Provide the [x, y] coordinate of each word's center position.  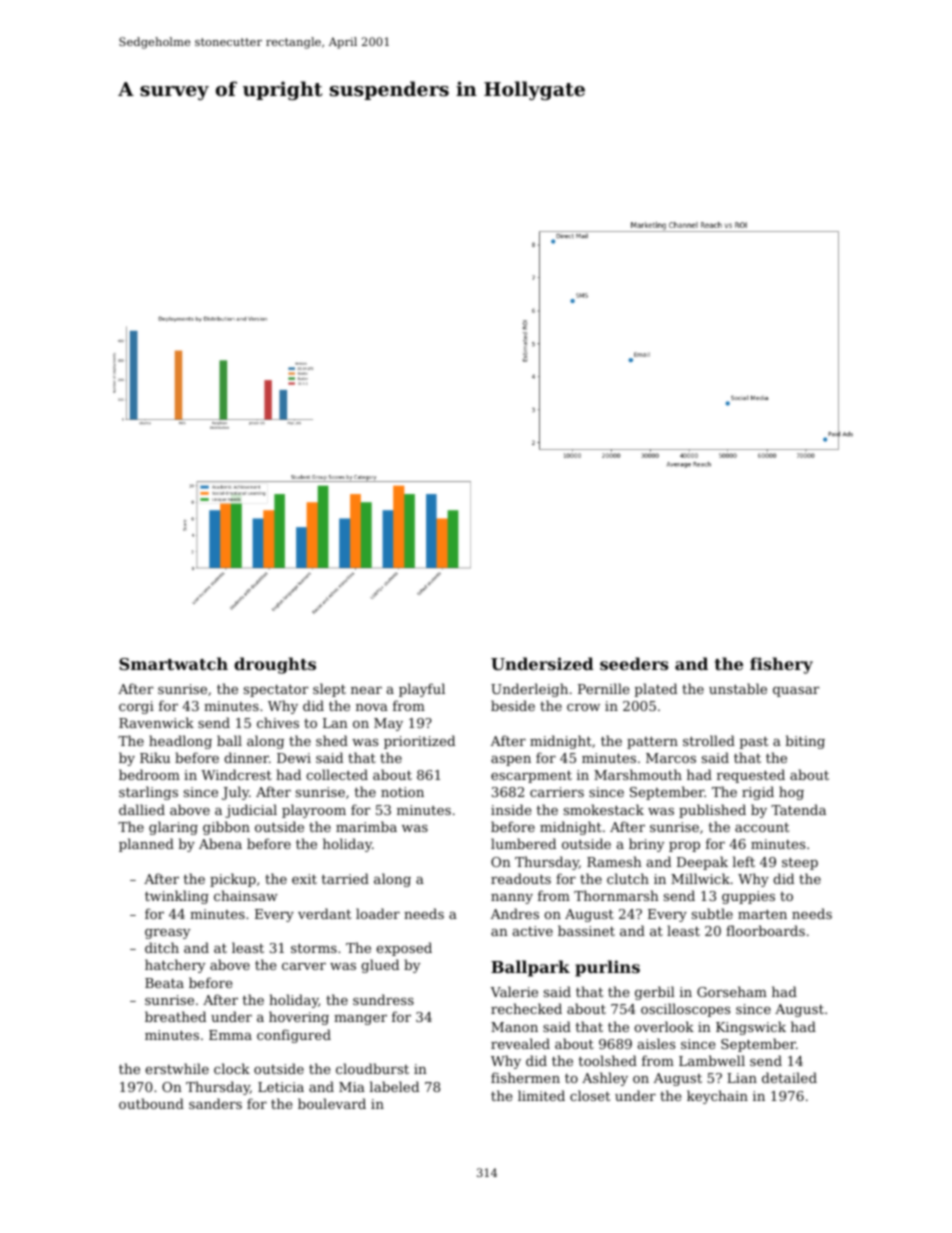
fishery [781, 665]
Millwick [700, 878]
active [533, 931]
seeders [634, 663]
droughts [275, 665]
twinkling [177, 897]
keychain [717, 1097]
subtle [712, 913]
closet [590, 1095]
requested [751, 776]
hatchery [175, 966]
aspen [511, 761]
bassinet [586, 930]
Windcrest [236, 774]
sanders [215, 1103]
